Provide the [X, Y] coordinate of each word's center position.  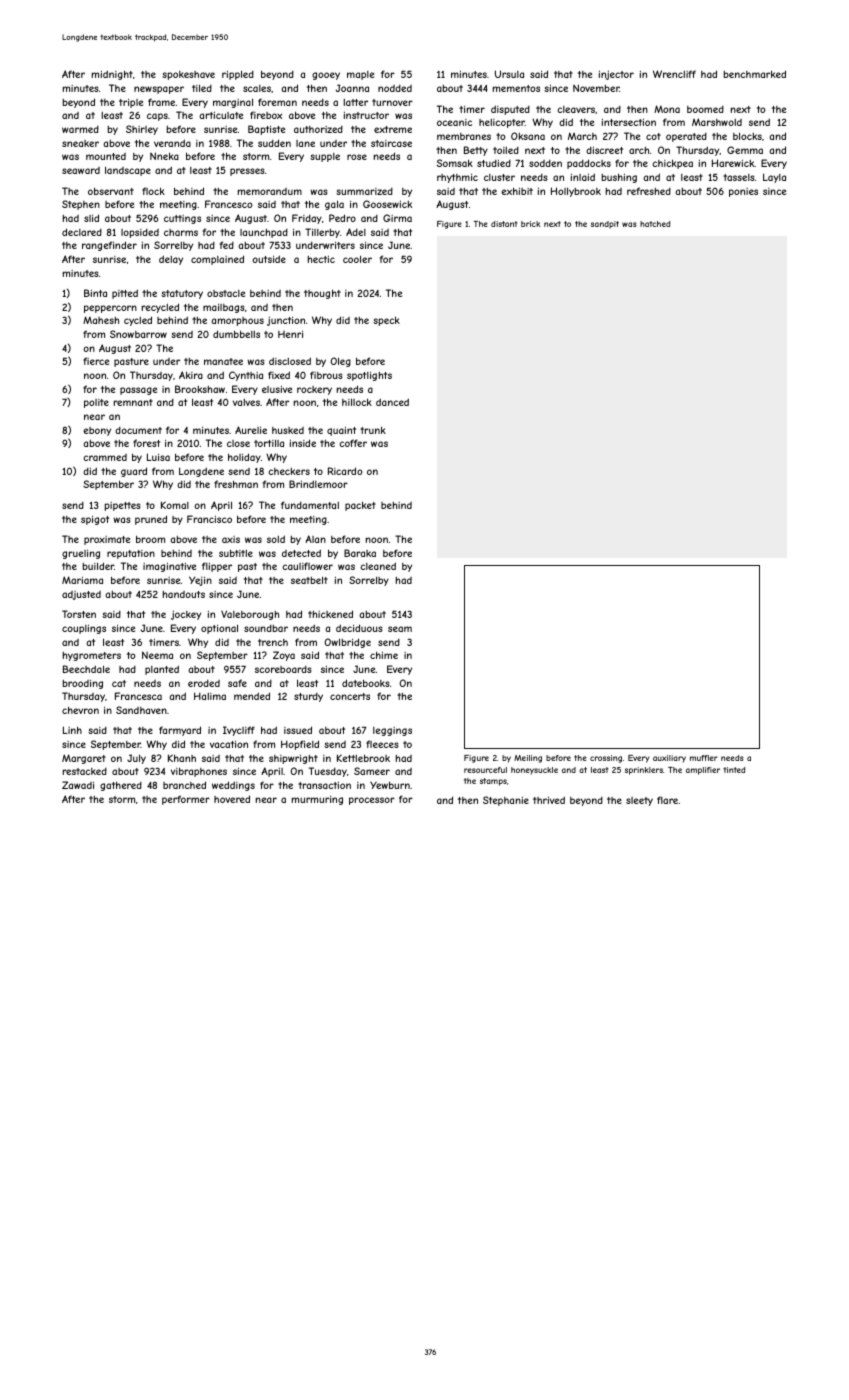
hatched [655, 224]
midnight [112, 75]
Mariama [82, 580]
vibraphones [199, 772]
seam [400, 629]
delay [171, 260]
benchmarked [755, 74]
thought [322, 294]
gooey [326, 76]
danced [392, 402]
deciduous [359, 628]
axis [231, 539]
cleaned [378, 566]
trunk [373, 430]
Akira [191, 375]
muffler [704, 758]
